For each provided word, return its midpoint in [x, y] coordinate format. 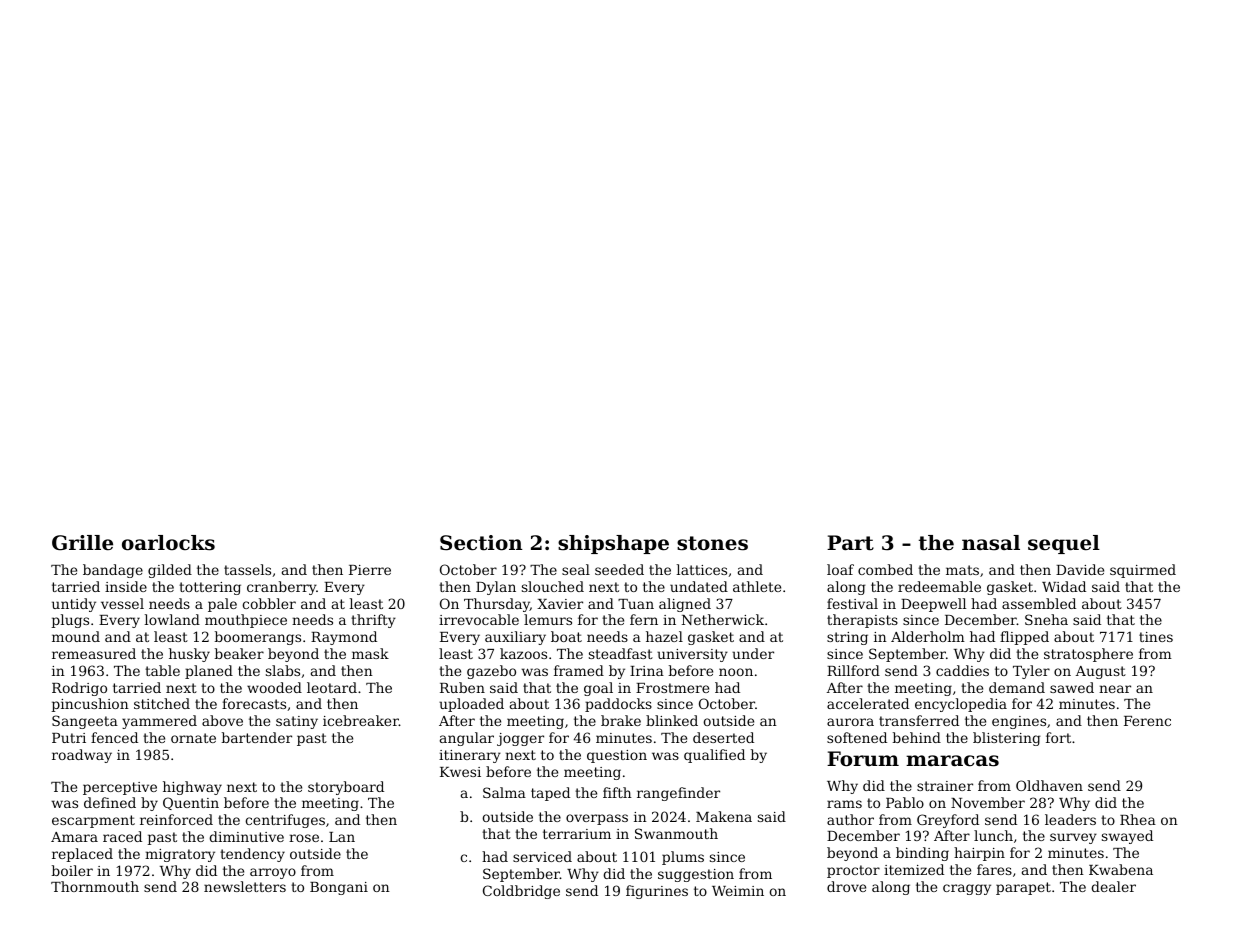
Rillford [853, 670]
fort [1058, 737]
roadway [82, 756]
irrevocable [479, 619]
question [617, 756]
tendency [252, 855]
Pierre [370, 570]
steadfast [621, 653]
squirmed [1143, 571]
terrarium [577, 834]
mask [370, 653]
